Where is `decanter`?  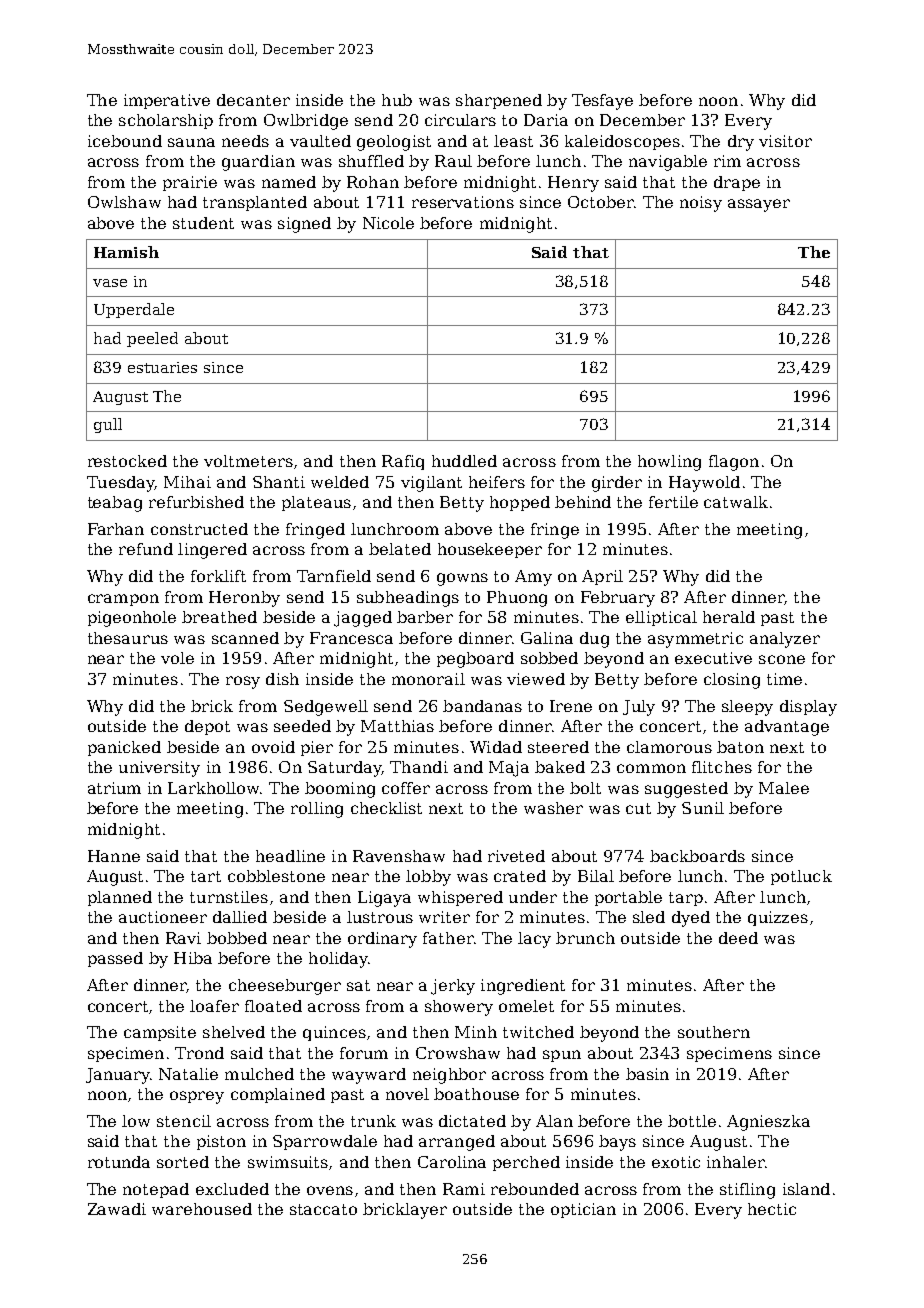
decanter is located at coordinates (253, 100).
